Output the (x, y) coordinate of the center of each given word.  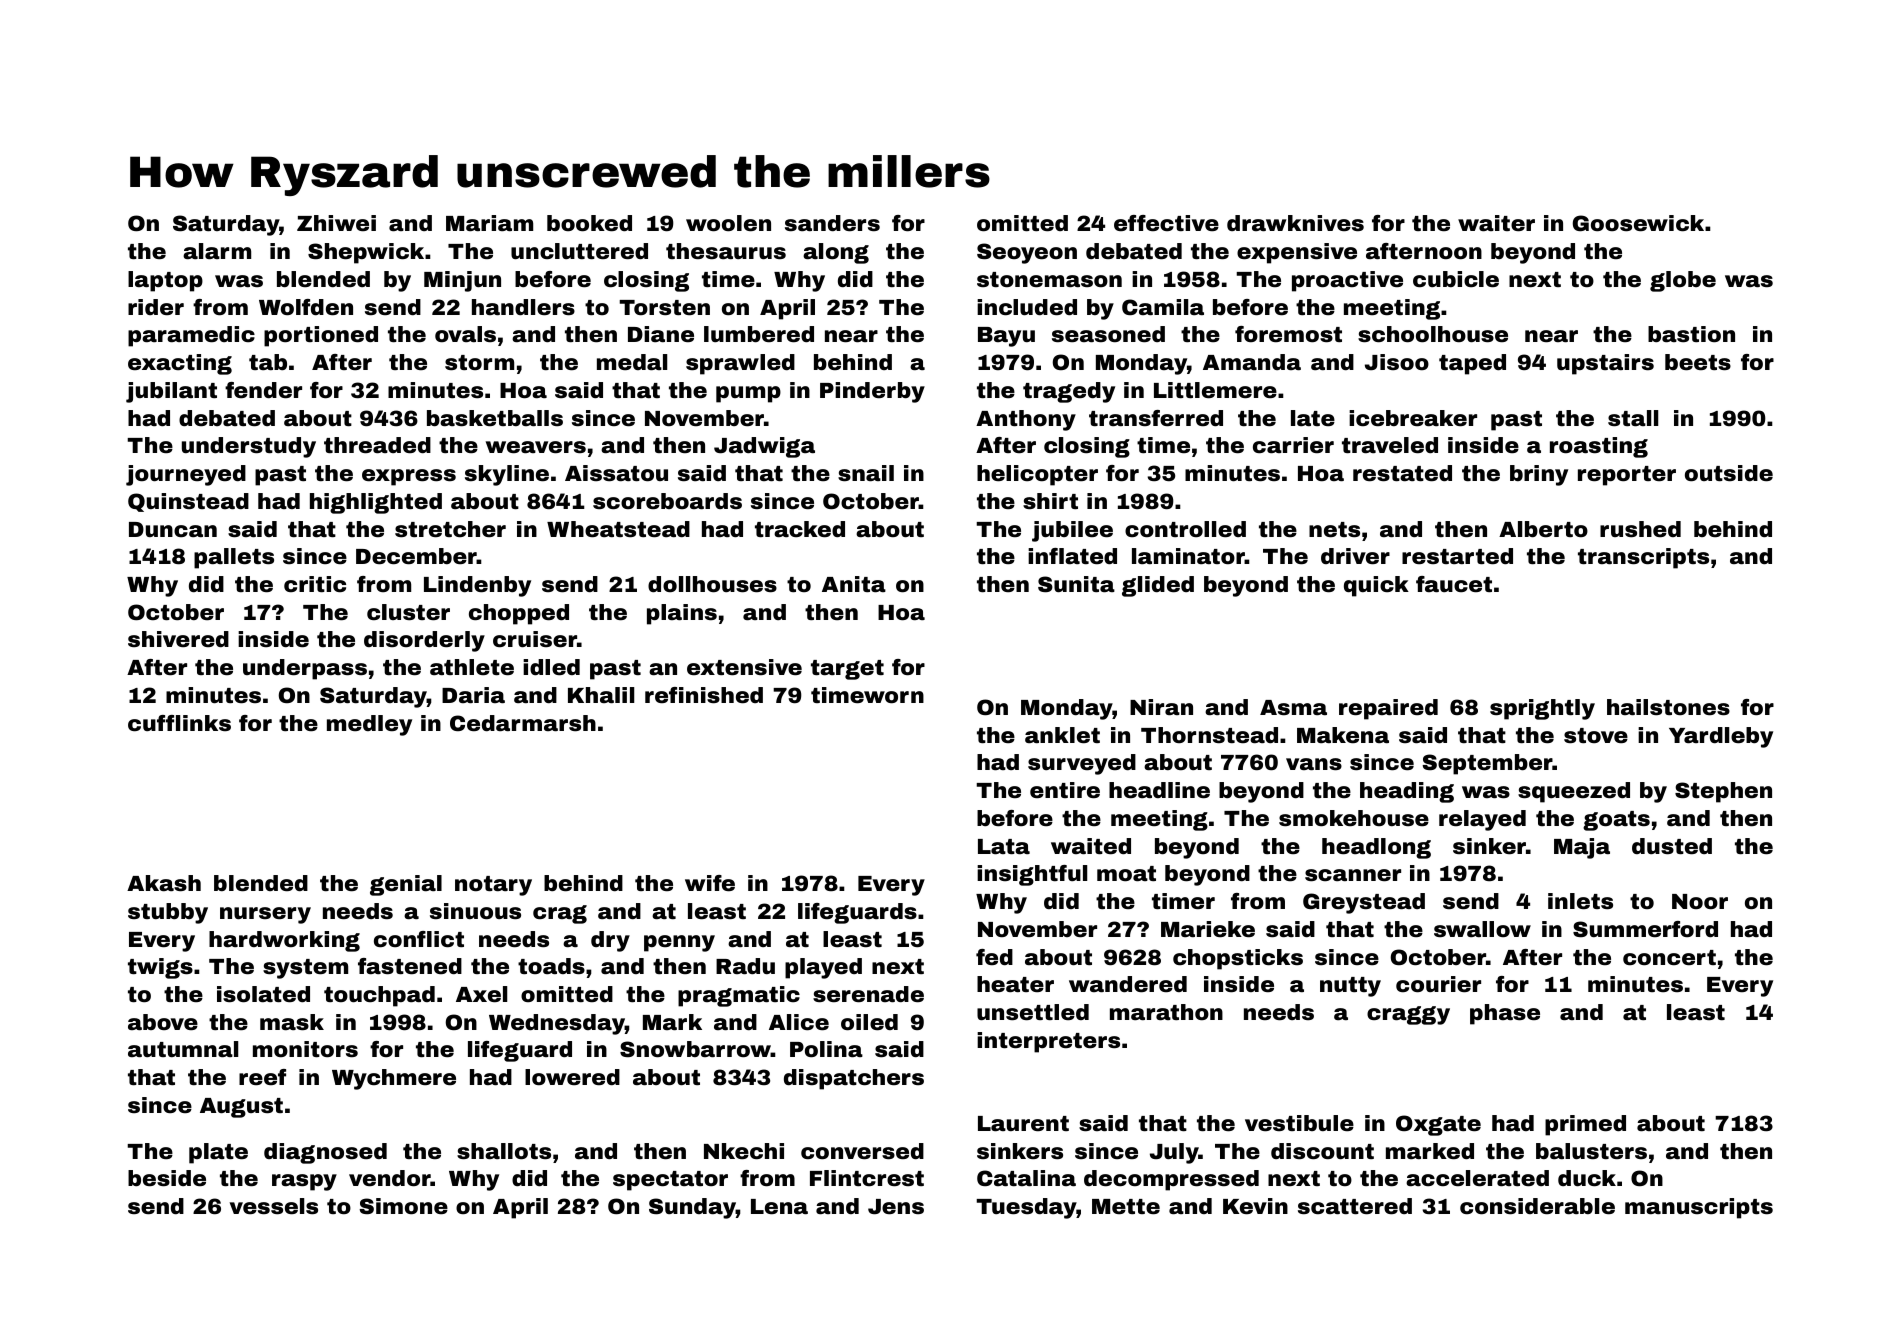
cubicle (1456, 279)
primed (1585, 1125)
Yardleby (1721, 737)
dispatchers (854, 1079)
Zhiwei (336, 223)
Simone (403, 1206)
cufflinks (179, 723)
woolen (728, 223)
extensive (744, 667)
